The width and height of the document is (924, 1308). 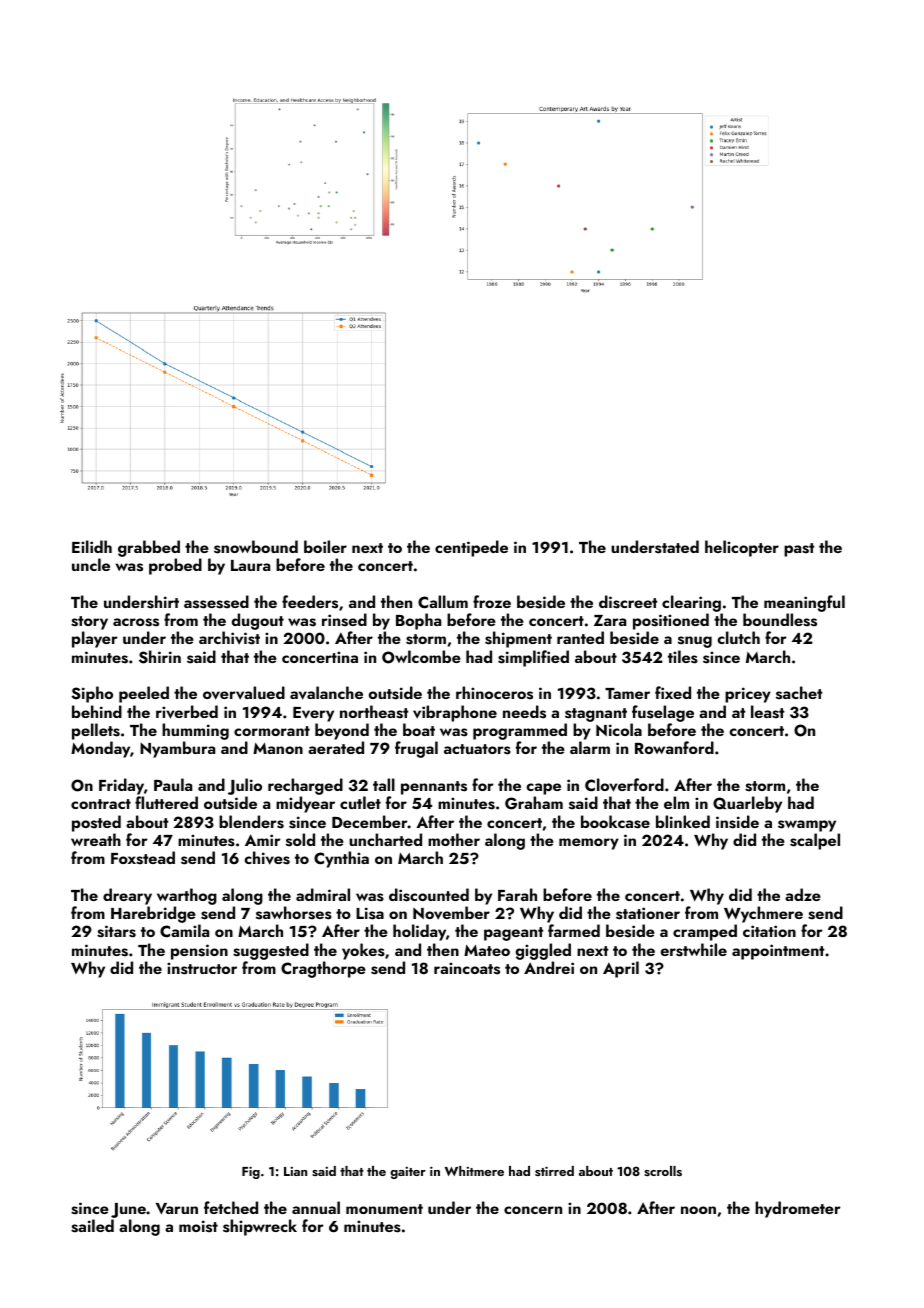 I want to click on concern, so click(x=533, y=1210).
